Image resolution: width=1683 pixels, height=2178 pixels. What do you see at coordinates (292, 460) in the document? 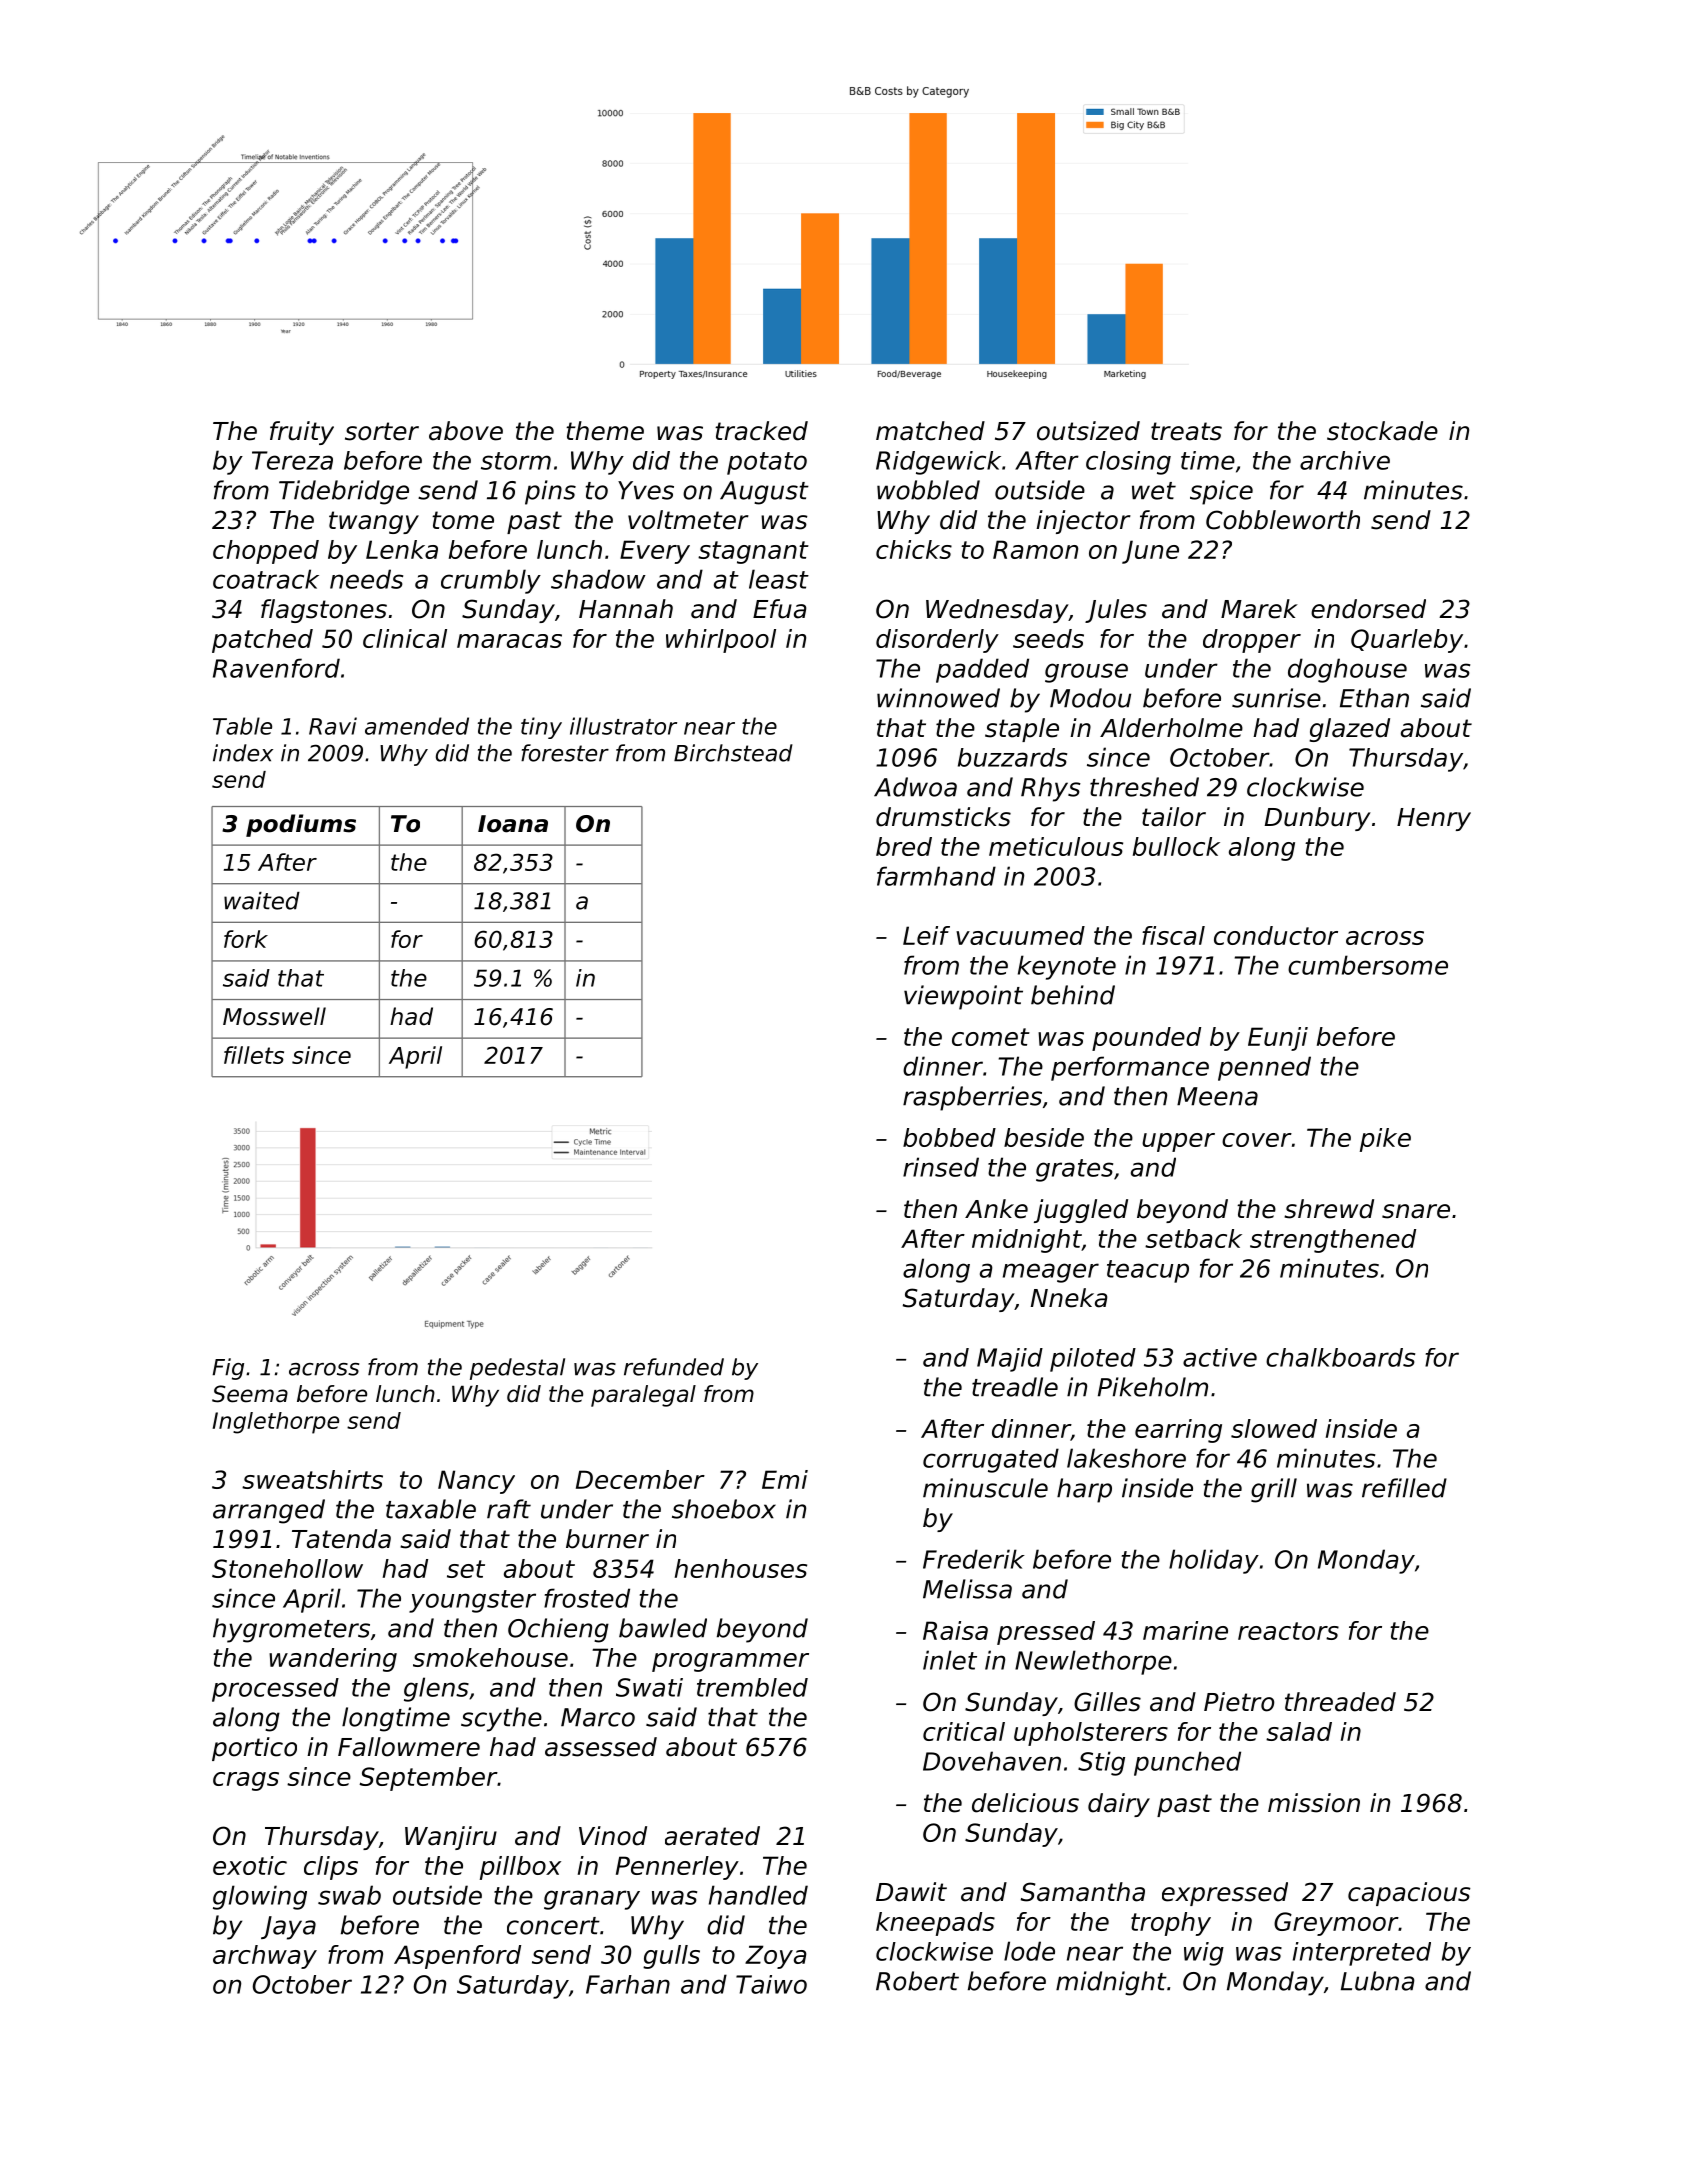
I see `Tereza` at bounding box center [292, 460].
